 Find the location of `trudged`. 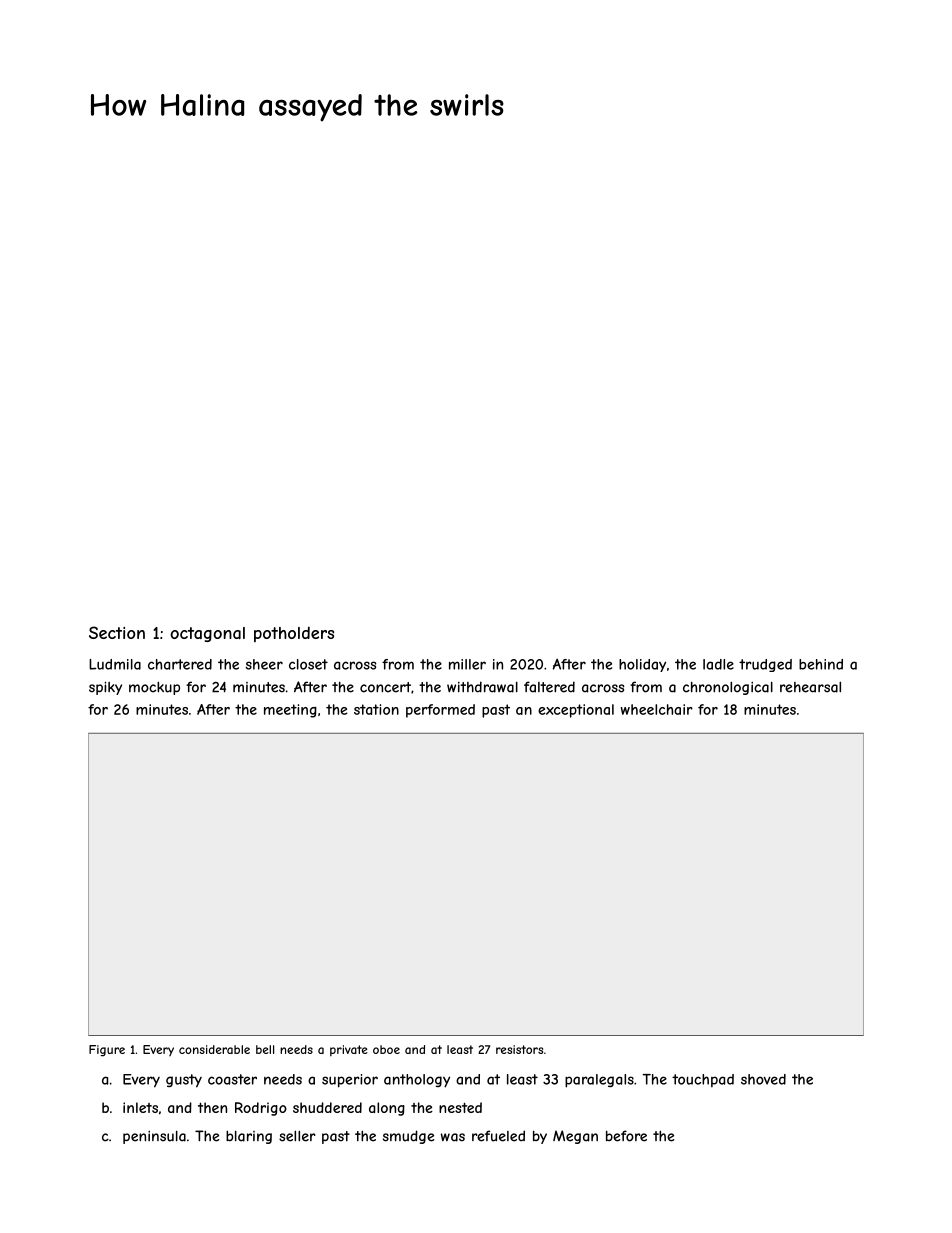

trudged is located at coordinates (765, 665).
